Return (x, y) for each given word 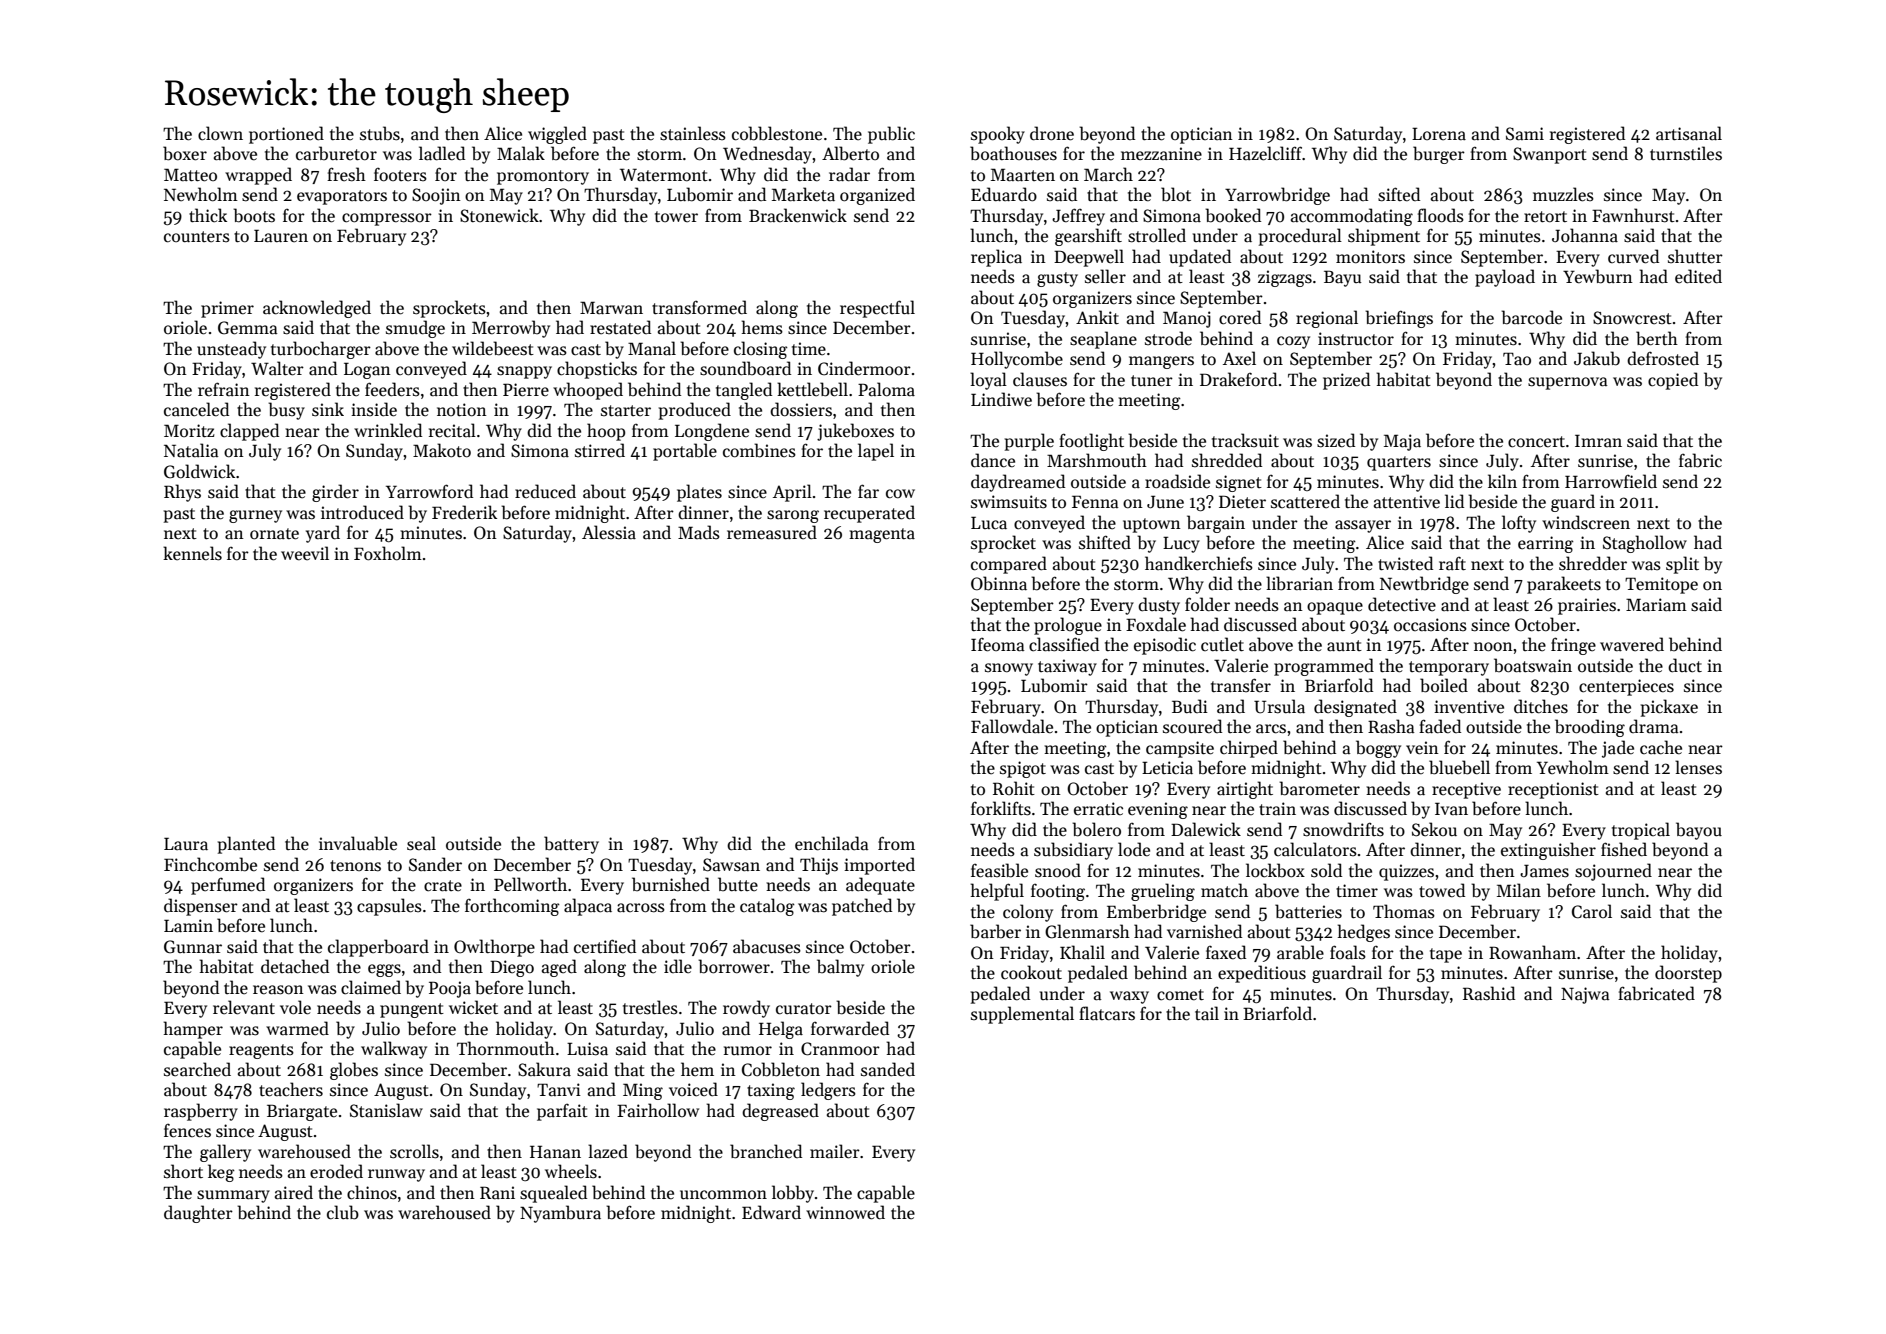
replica (996, 258)
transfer (1241, 685)
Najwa (1585, 995)
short (183, 1171)
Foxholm (388, 553)
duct (1685, 665)
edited (1698, 276)
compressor (387, 219)
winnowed (845, 1212)
